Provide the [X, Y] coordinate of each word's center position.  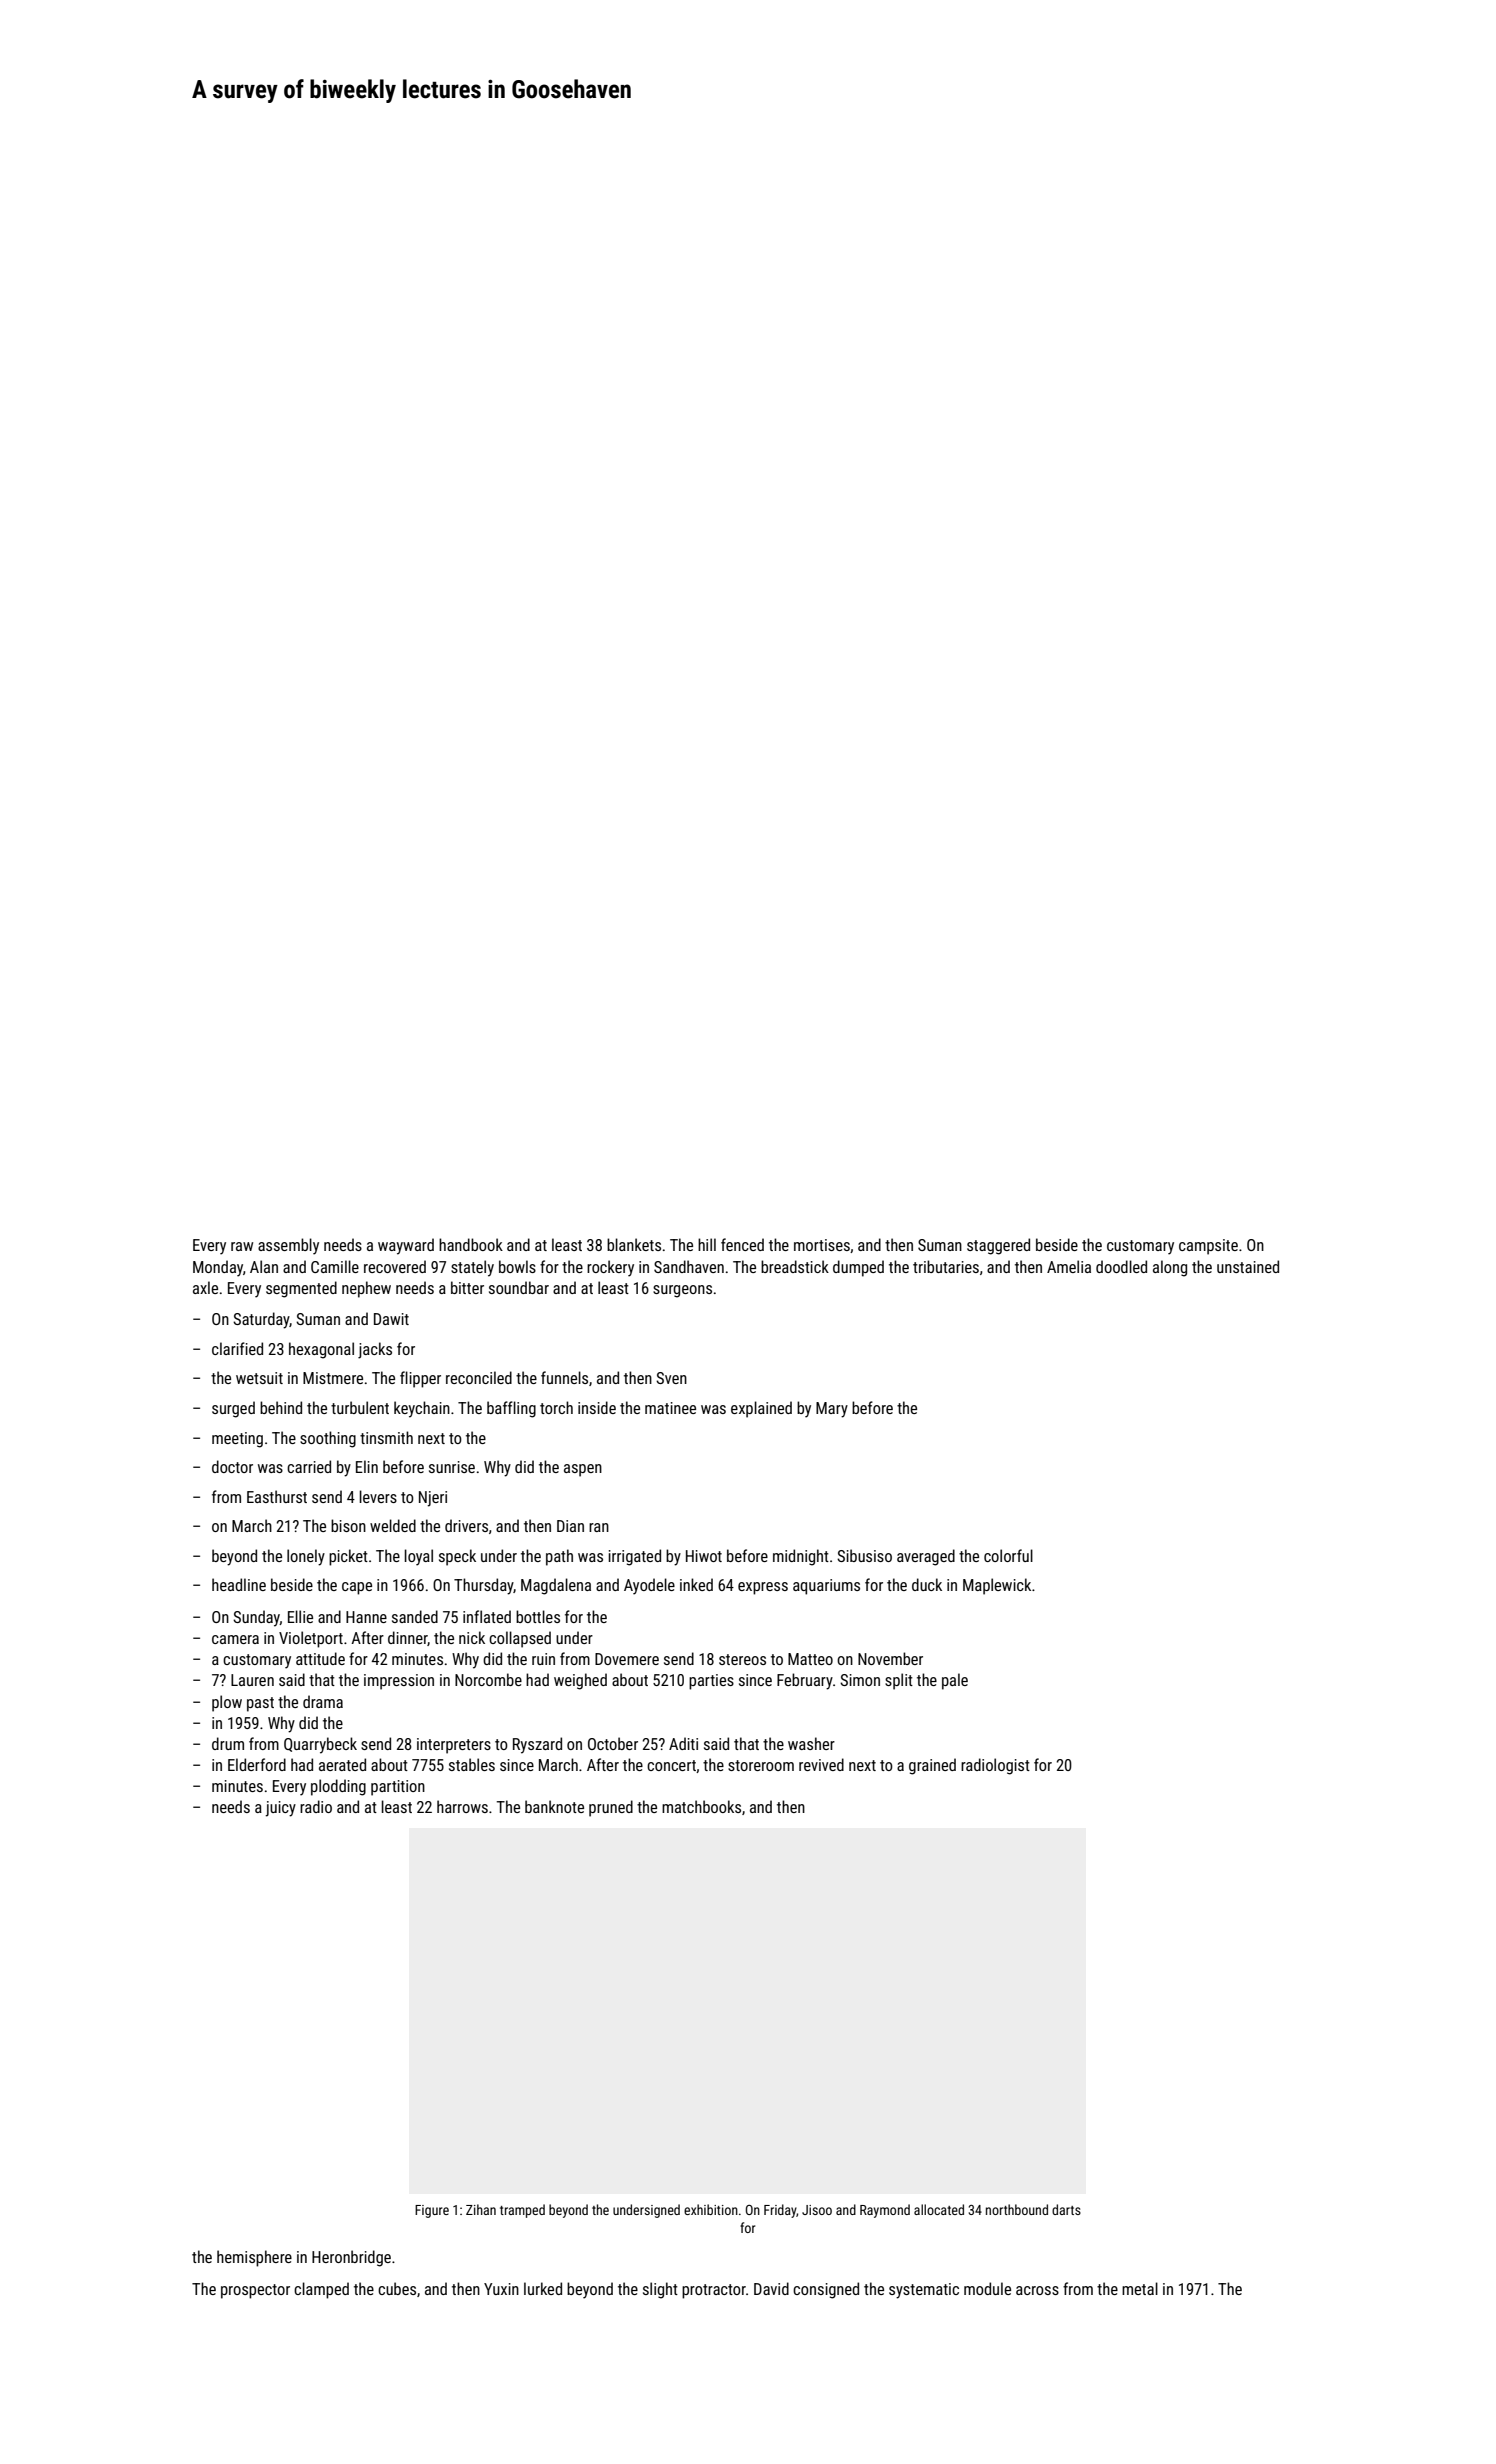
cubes [397, 2288]
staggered [998, 1246]
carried [309, 1466]
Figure [432, 2211]
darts [1066, 2209]
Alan [264, 1266]
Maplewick [997, 1586]
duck [927, 1584]
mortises [822, 1245]
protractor [714, 2291]
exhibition [711, 2209]
